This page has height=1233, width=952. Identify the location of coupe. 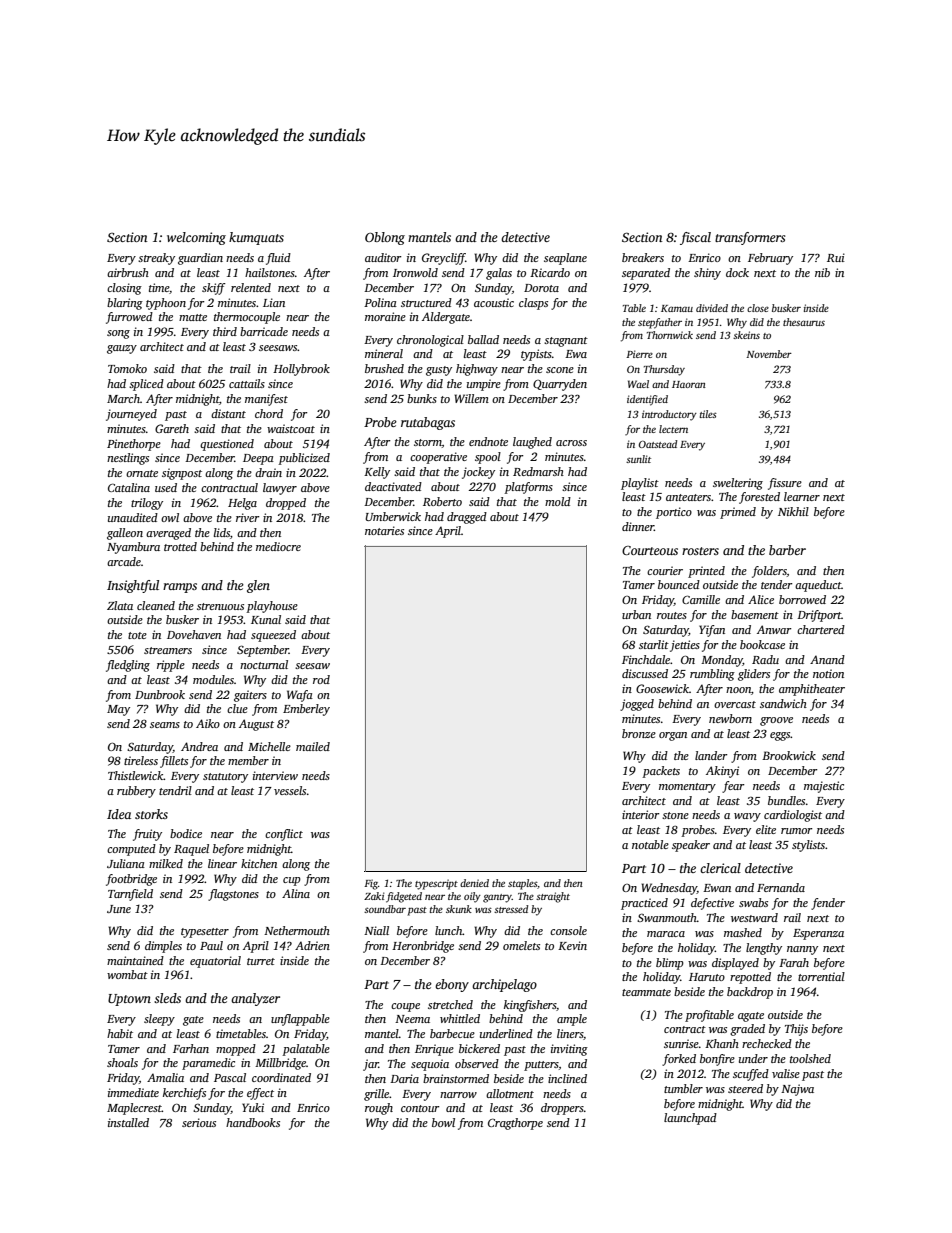
(405, 1007).
